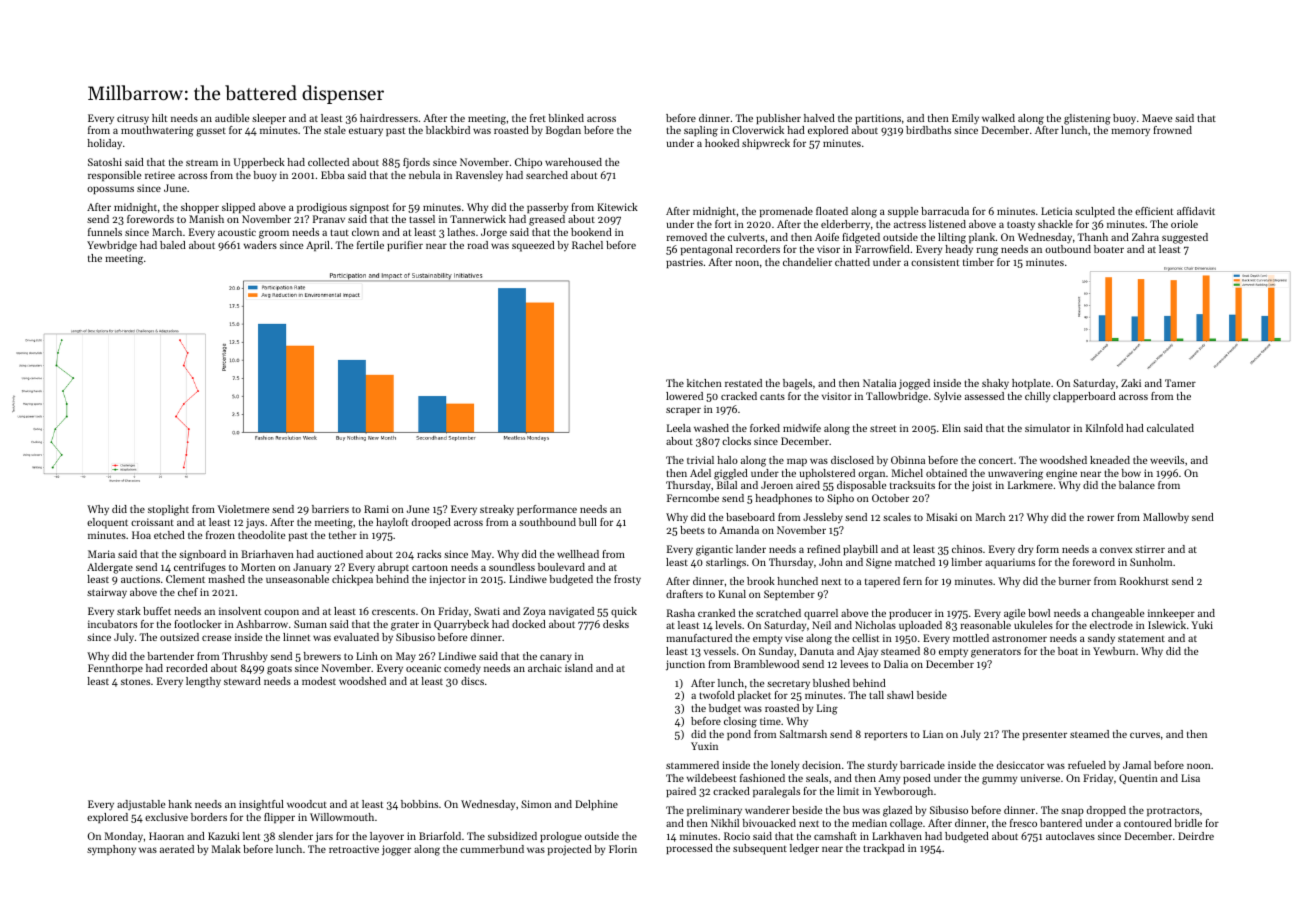 Image resolution: width=1308 pixels, height=924 pixels. Describe the element at coordinates (224, 836) in the screenshot. I see `Kazuki` at that location.
